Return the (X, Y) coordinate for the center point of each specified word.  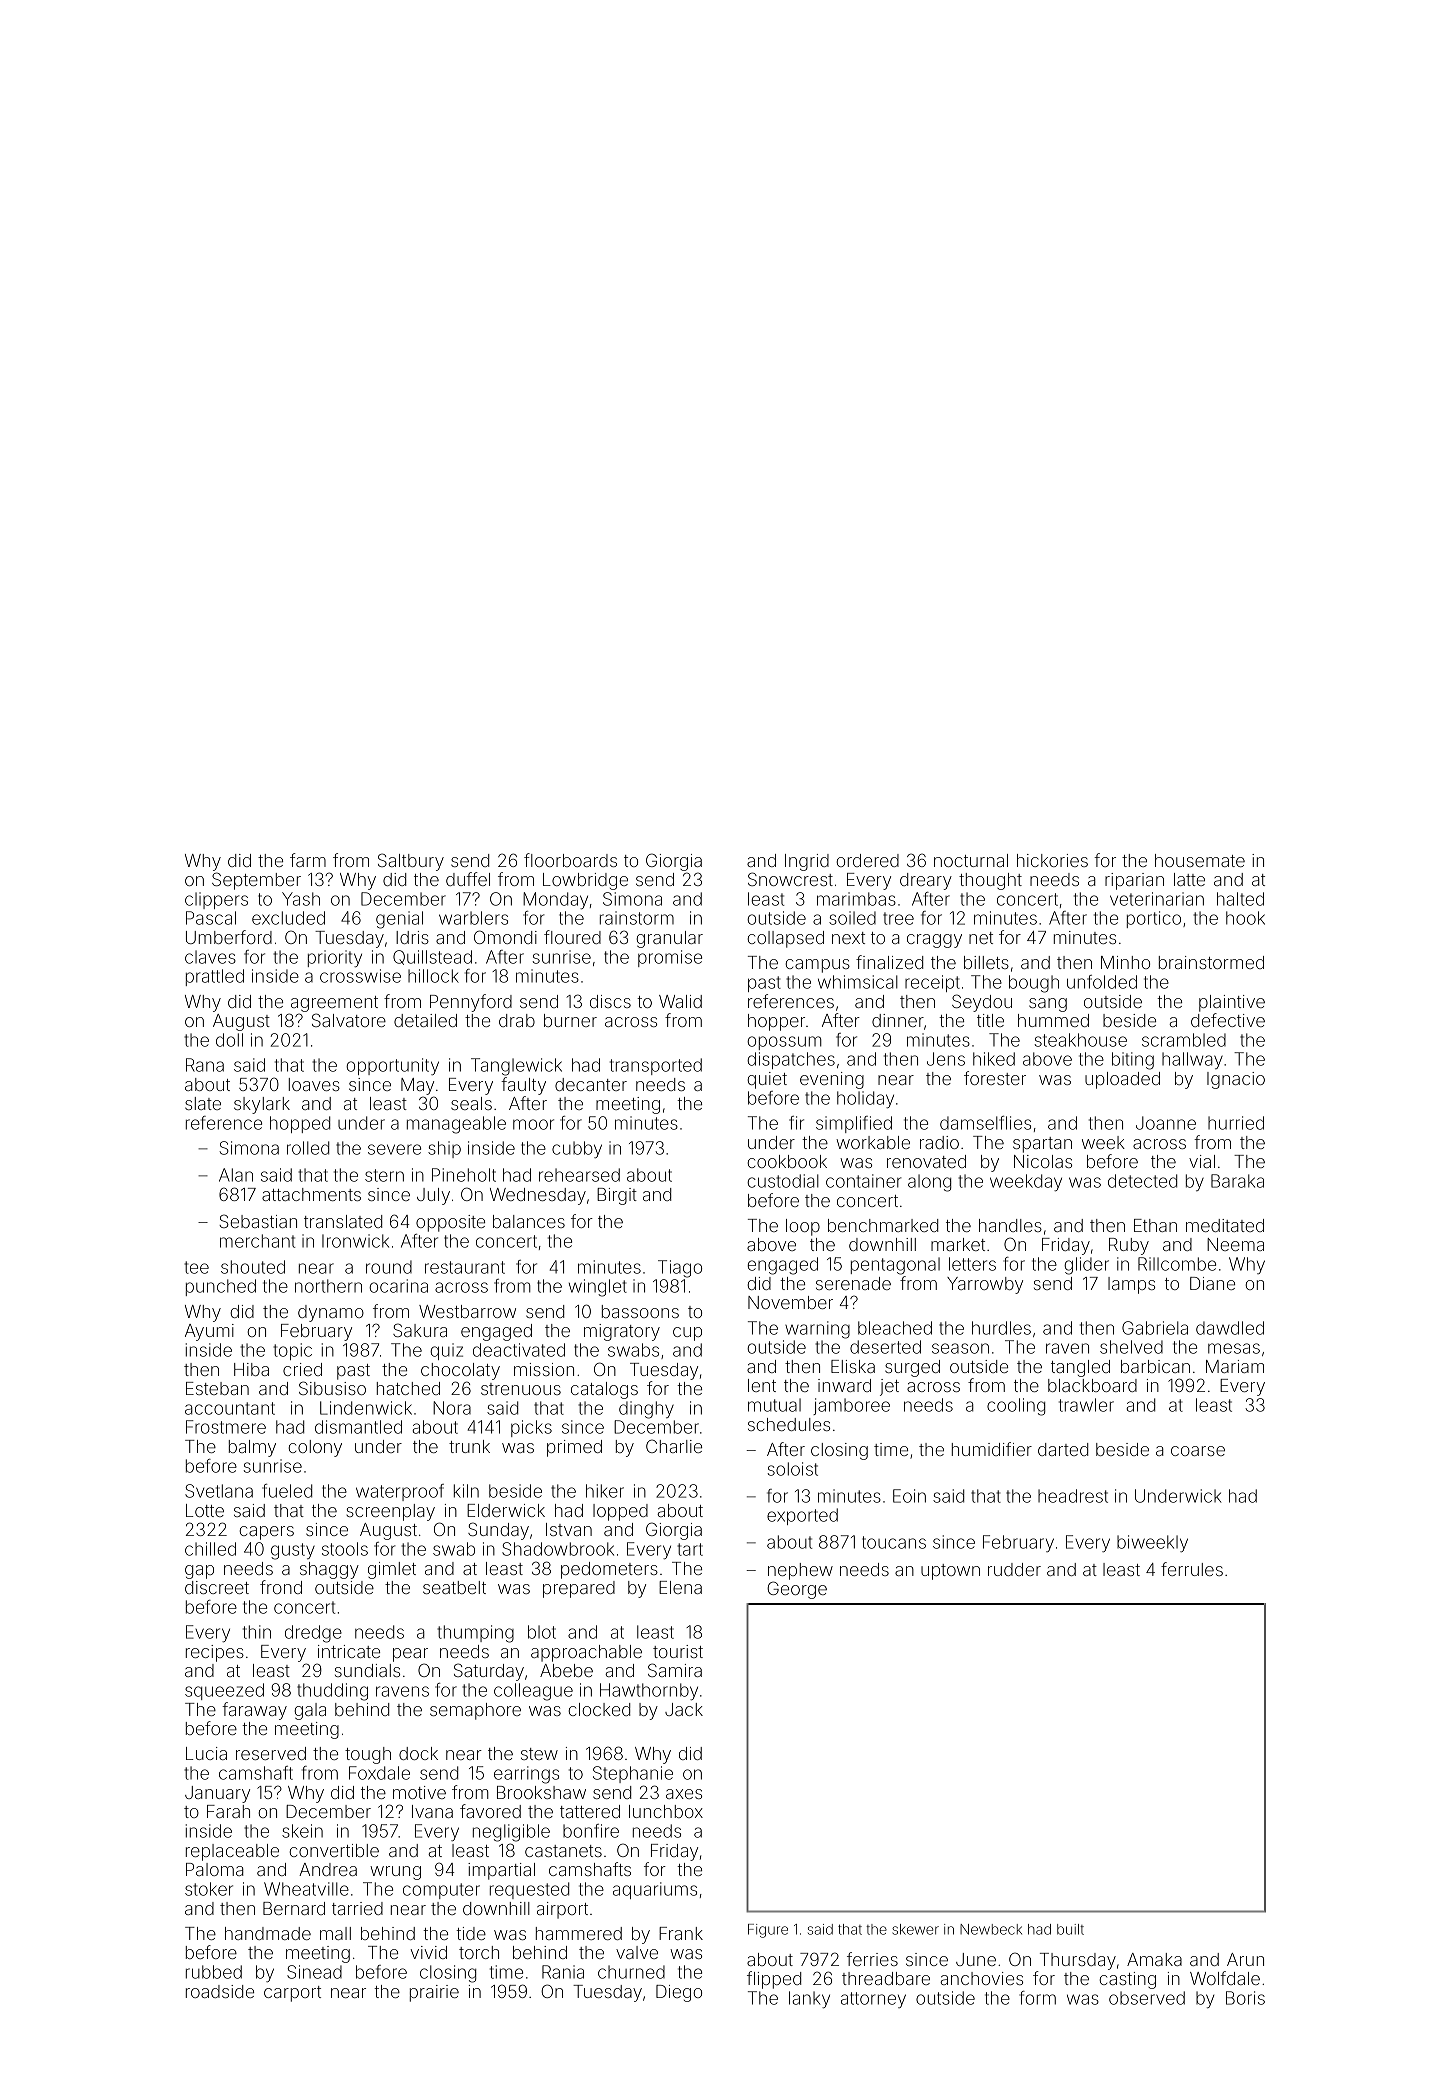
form (1037, 1998)
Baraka (1237, 1181)
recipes (215, 1653)
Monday (555, 900)
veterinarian (1157, 899)
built (1070, 1929)
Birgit (617, 1196)
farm (308, 860)
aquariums (655, 1890)
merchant (257, 1241)
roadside (220, 1991)
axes (684, 1794)
